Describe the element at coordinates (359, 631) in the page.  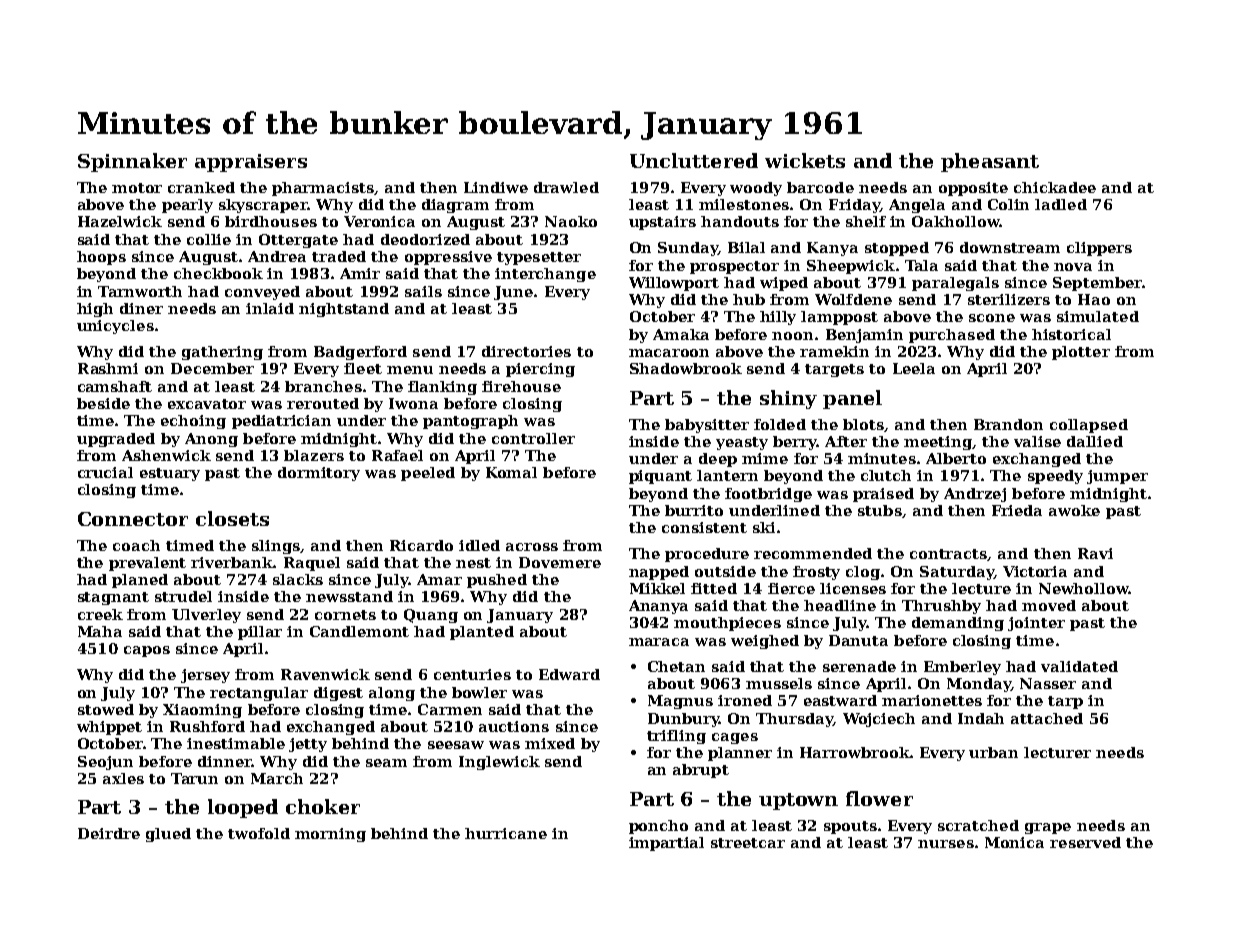
I see `Candlemont` at that location.
